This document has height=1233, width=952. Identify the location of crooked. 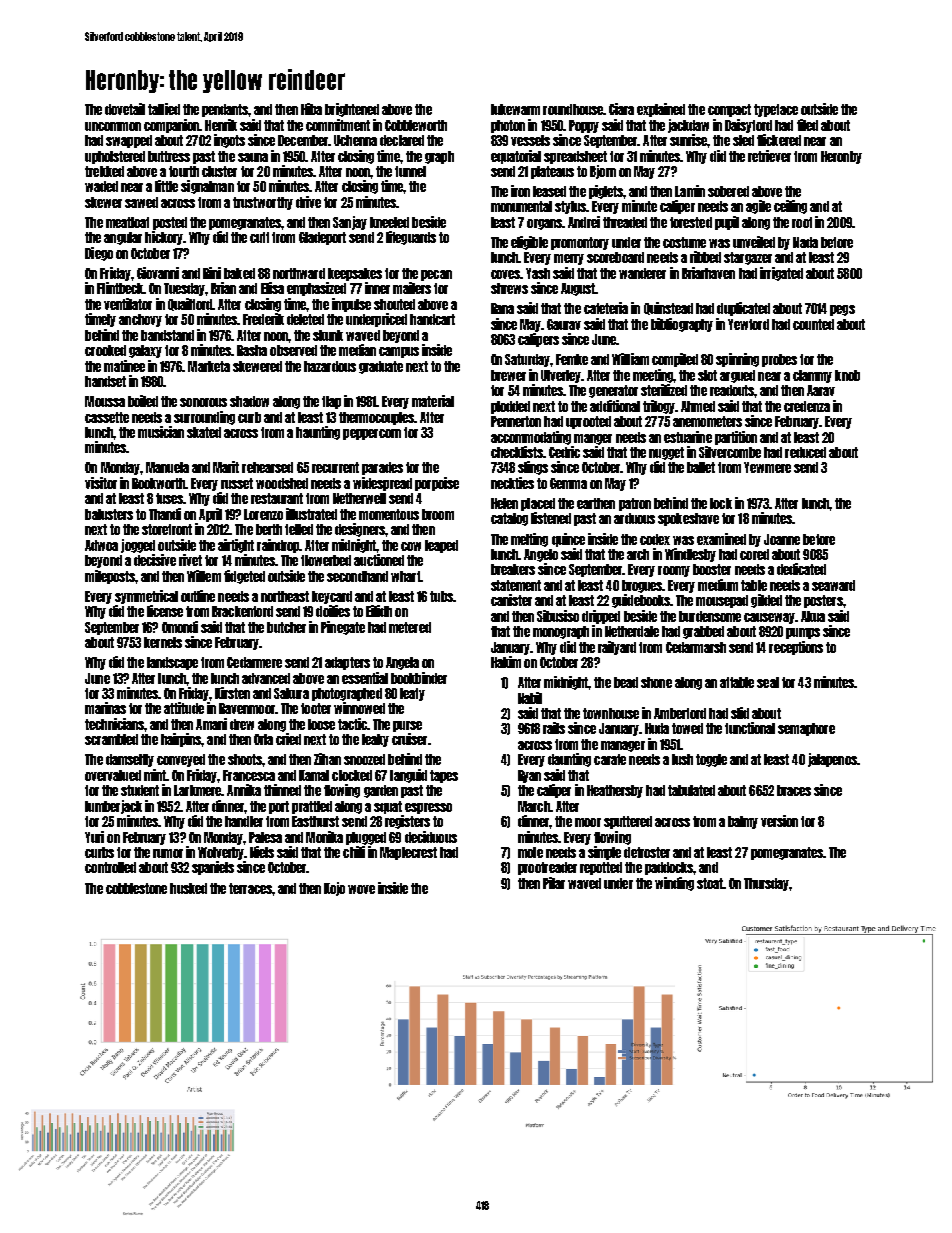
(105, 350).
